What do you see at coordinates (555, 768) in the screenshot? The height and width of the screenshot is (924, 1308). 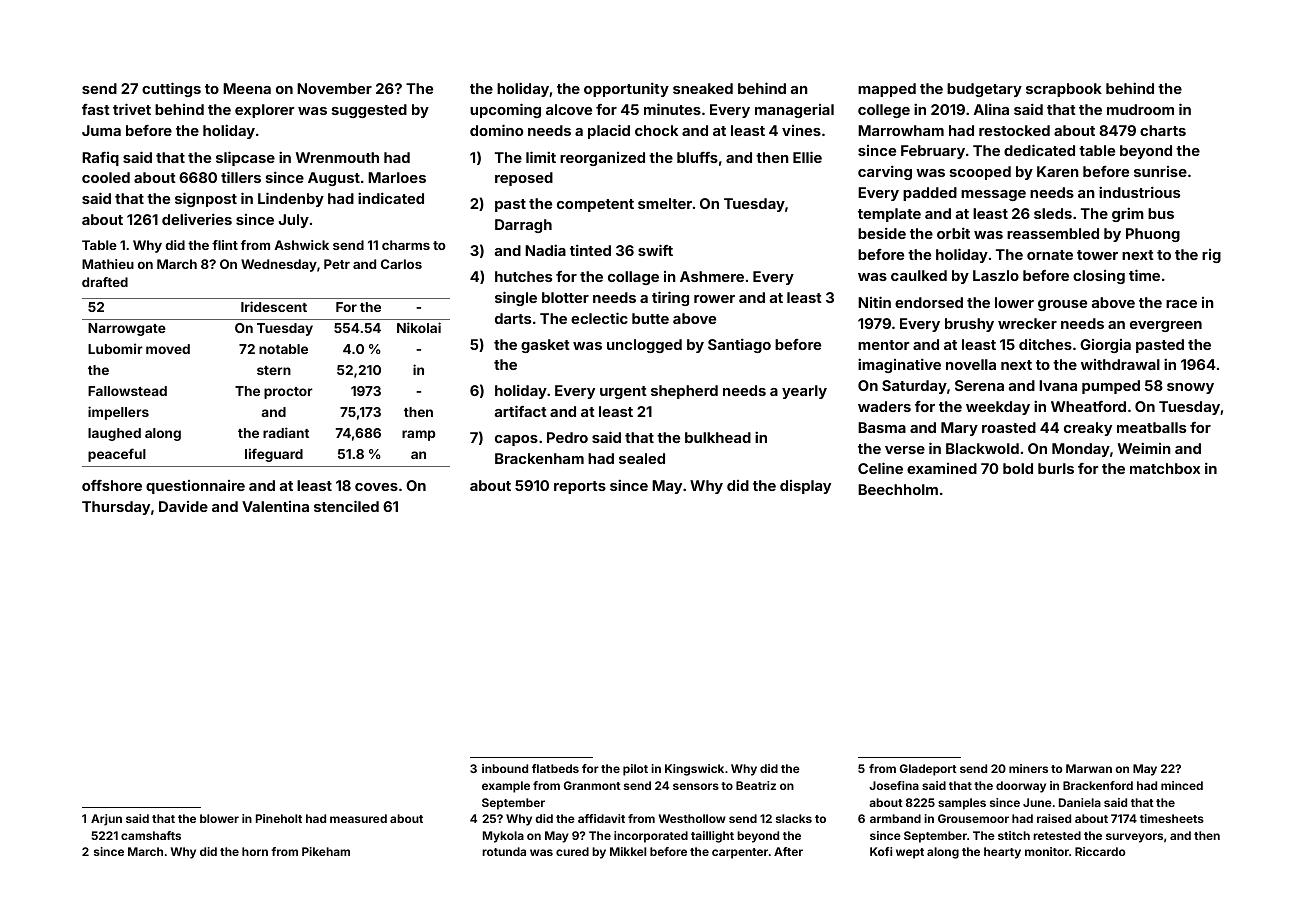 I see `flatbeds` at bounding box center [555, 768].
